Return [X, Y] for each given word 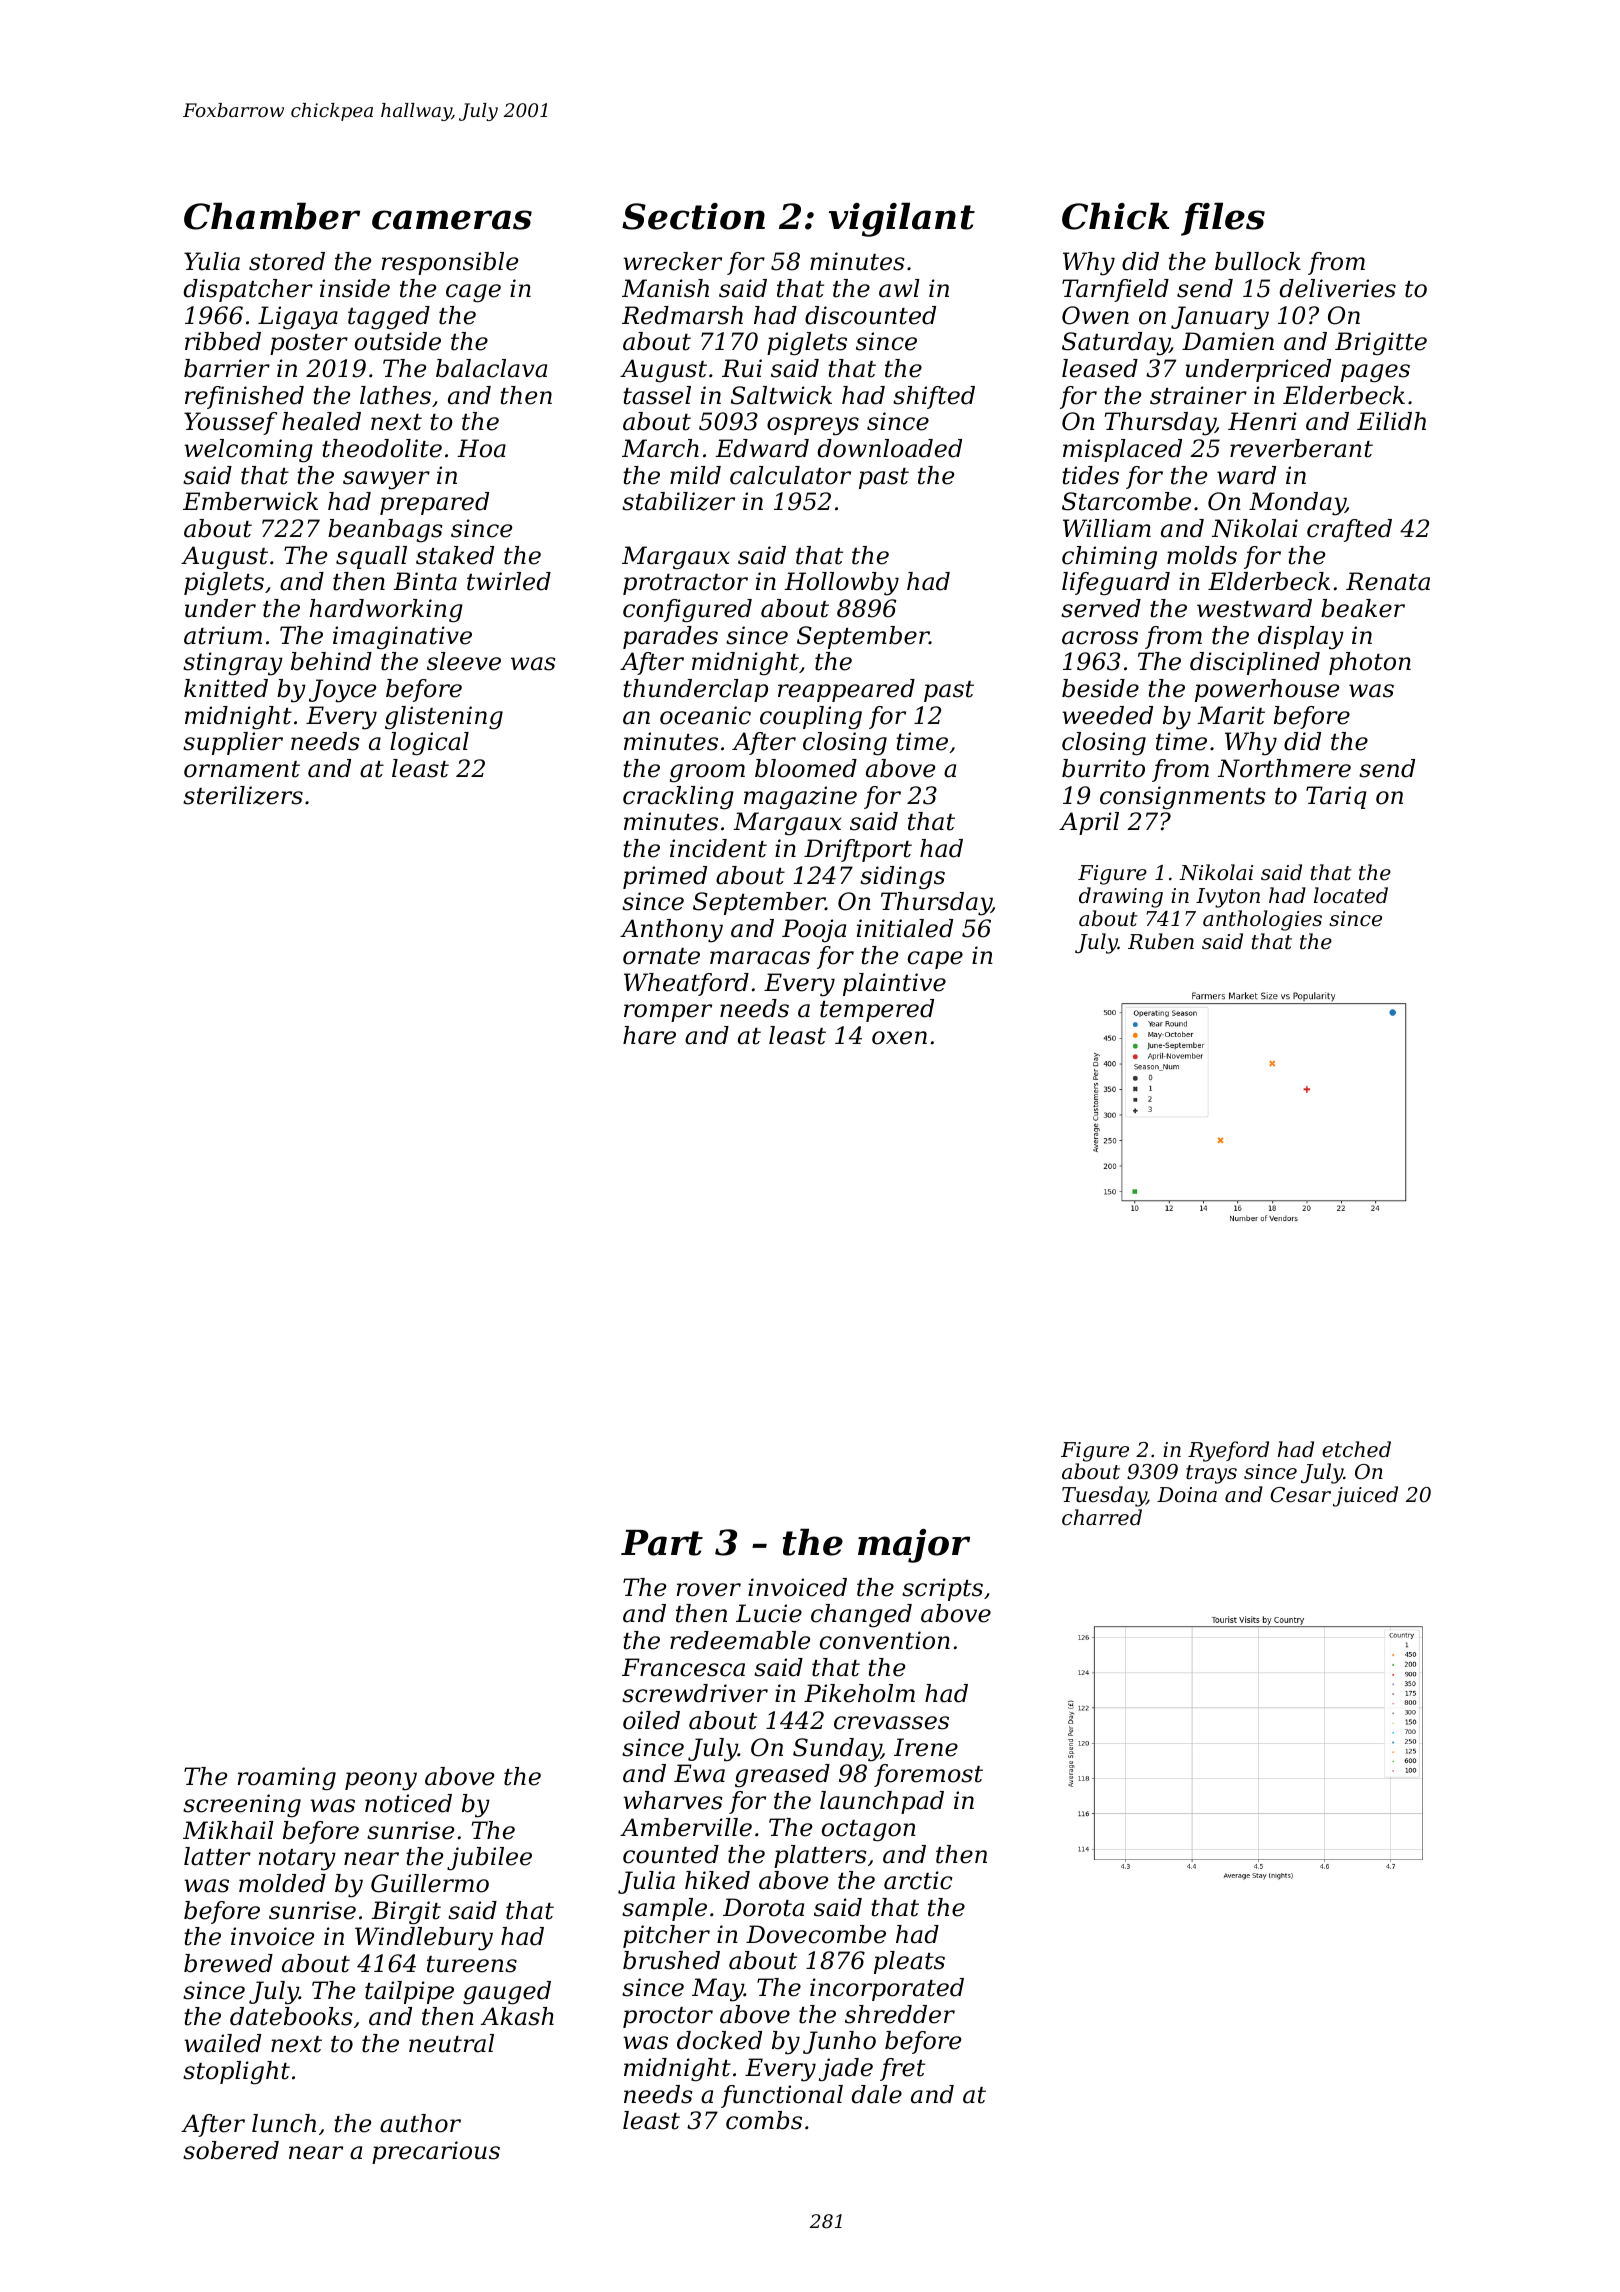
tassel [657, 395]
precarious [436, 2152]
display [1301, 638]
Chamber [272, 216]
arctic [918, 1880]
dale [876, 2094]
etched [1356, 1449]
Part [662, 1543]
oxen [899, 1038]
